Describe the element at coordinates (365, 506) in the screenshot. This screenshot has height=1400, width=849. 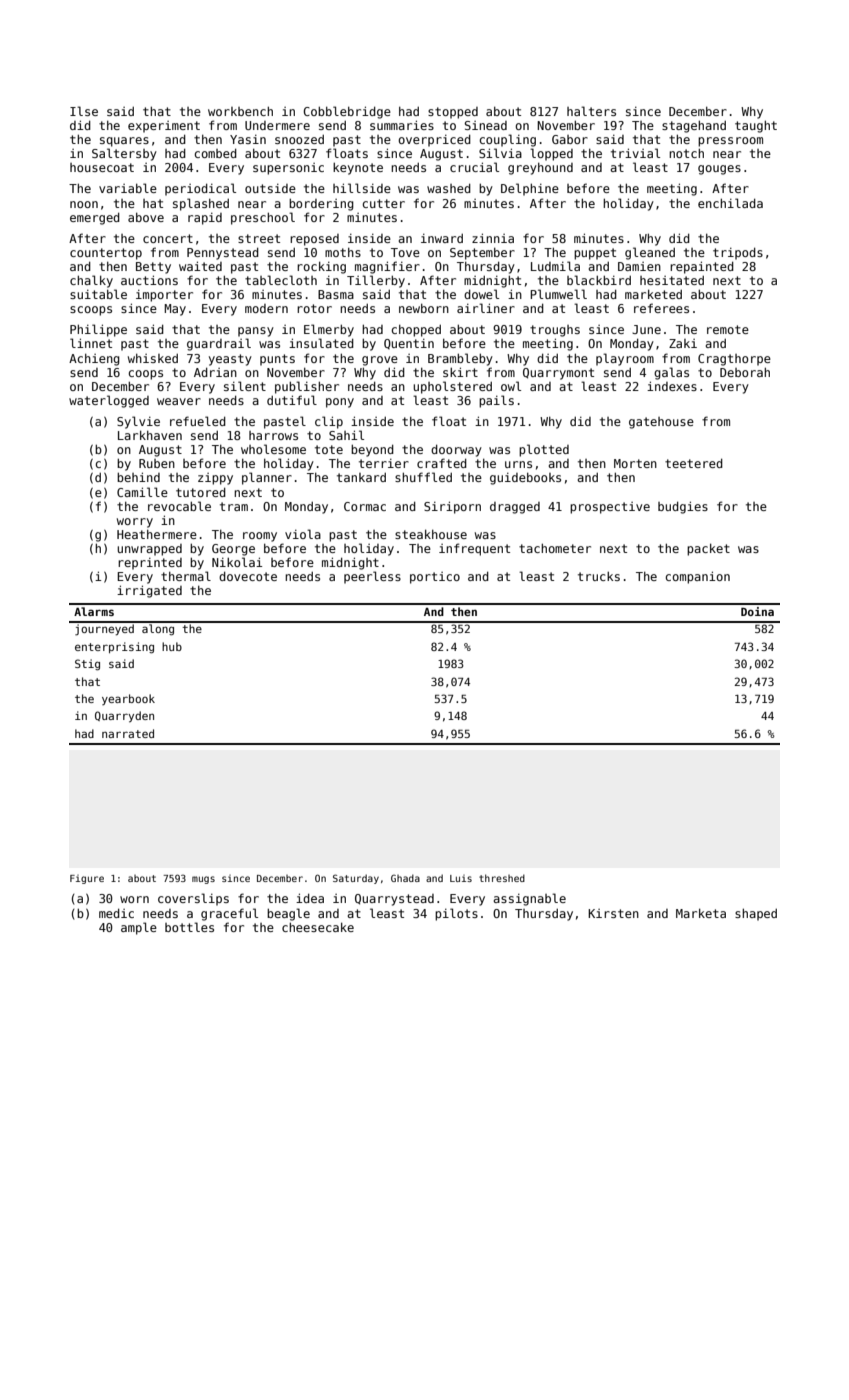
I see `Cormac` at that location.
